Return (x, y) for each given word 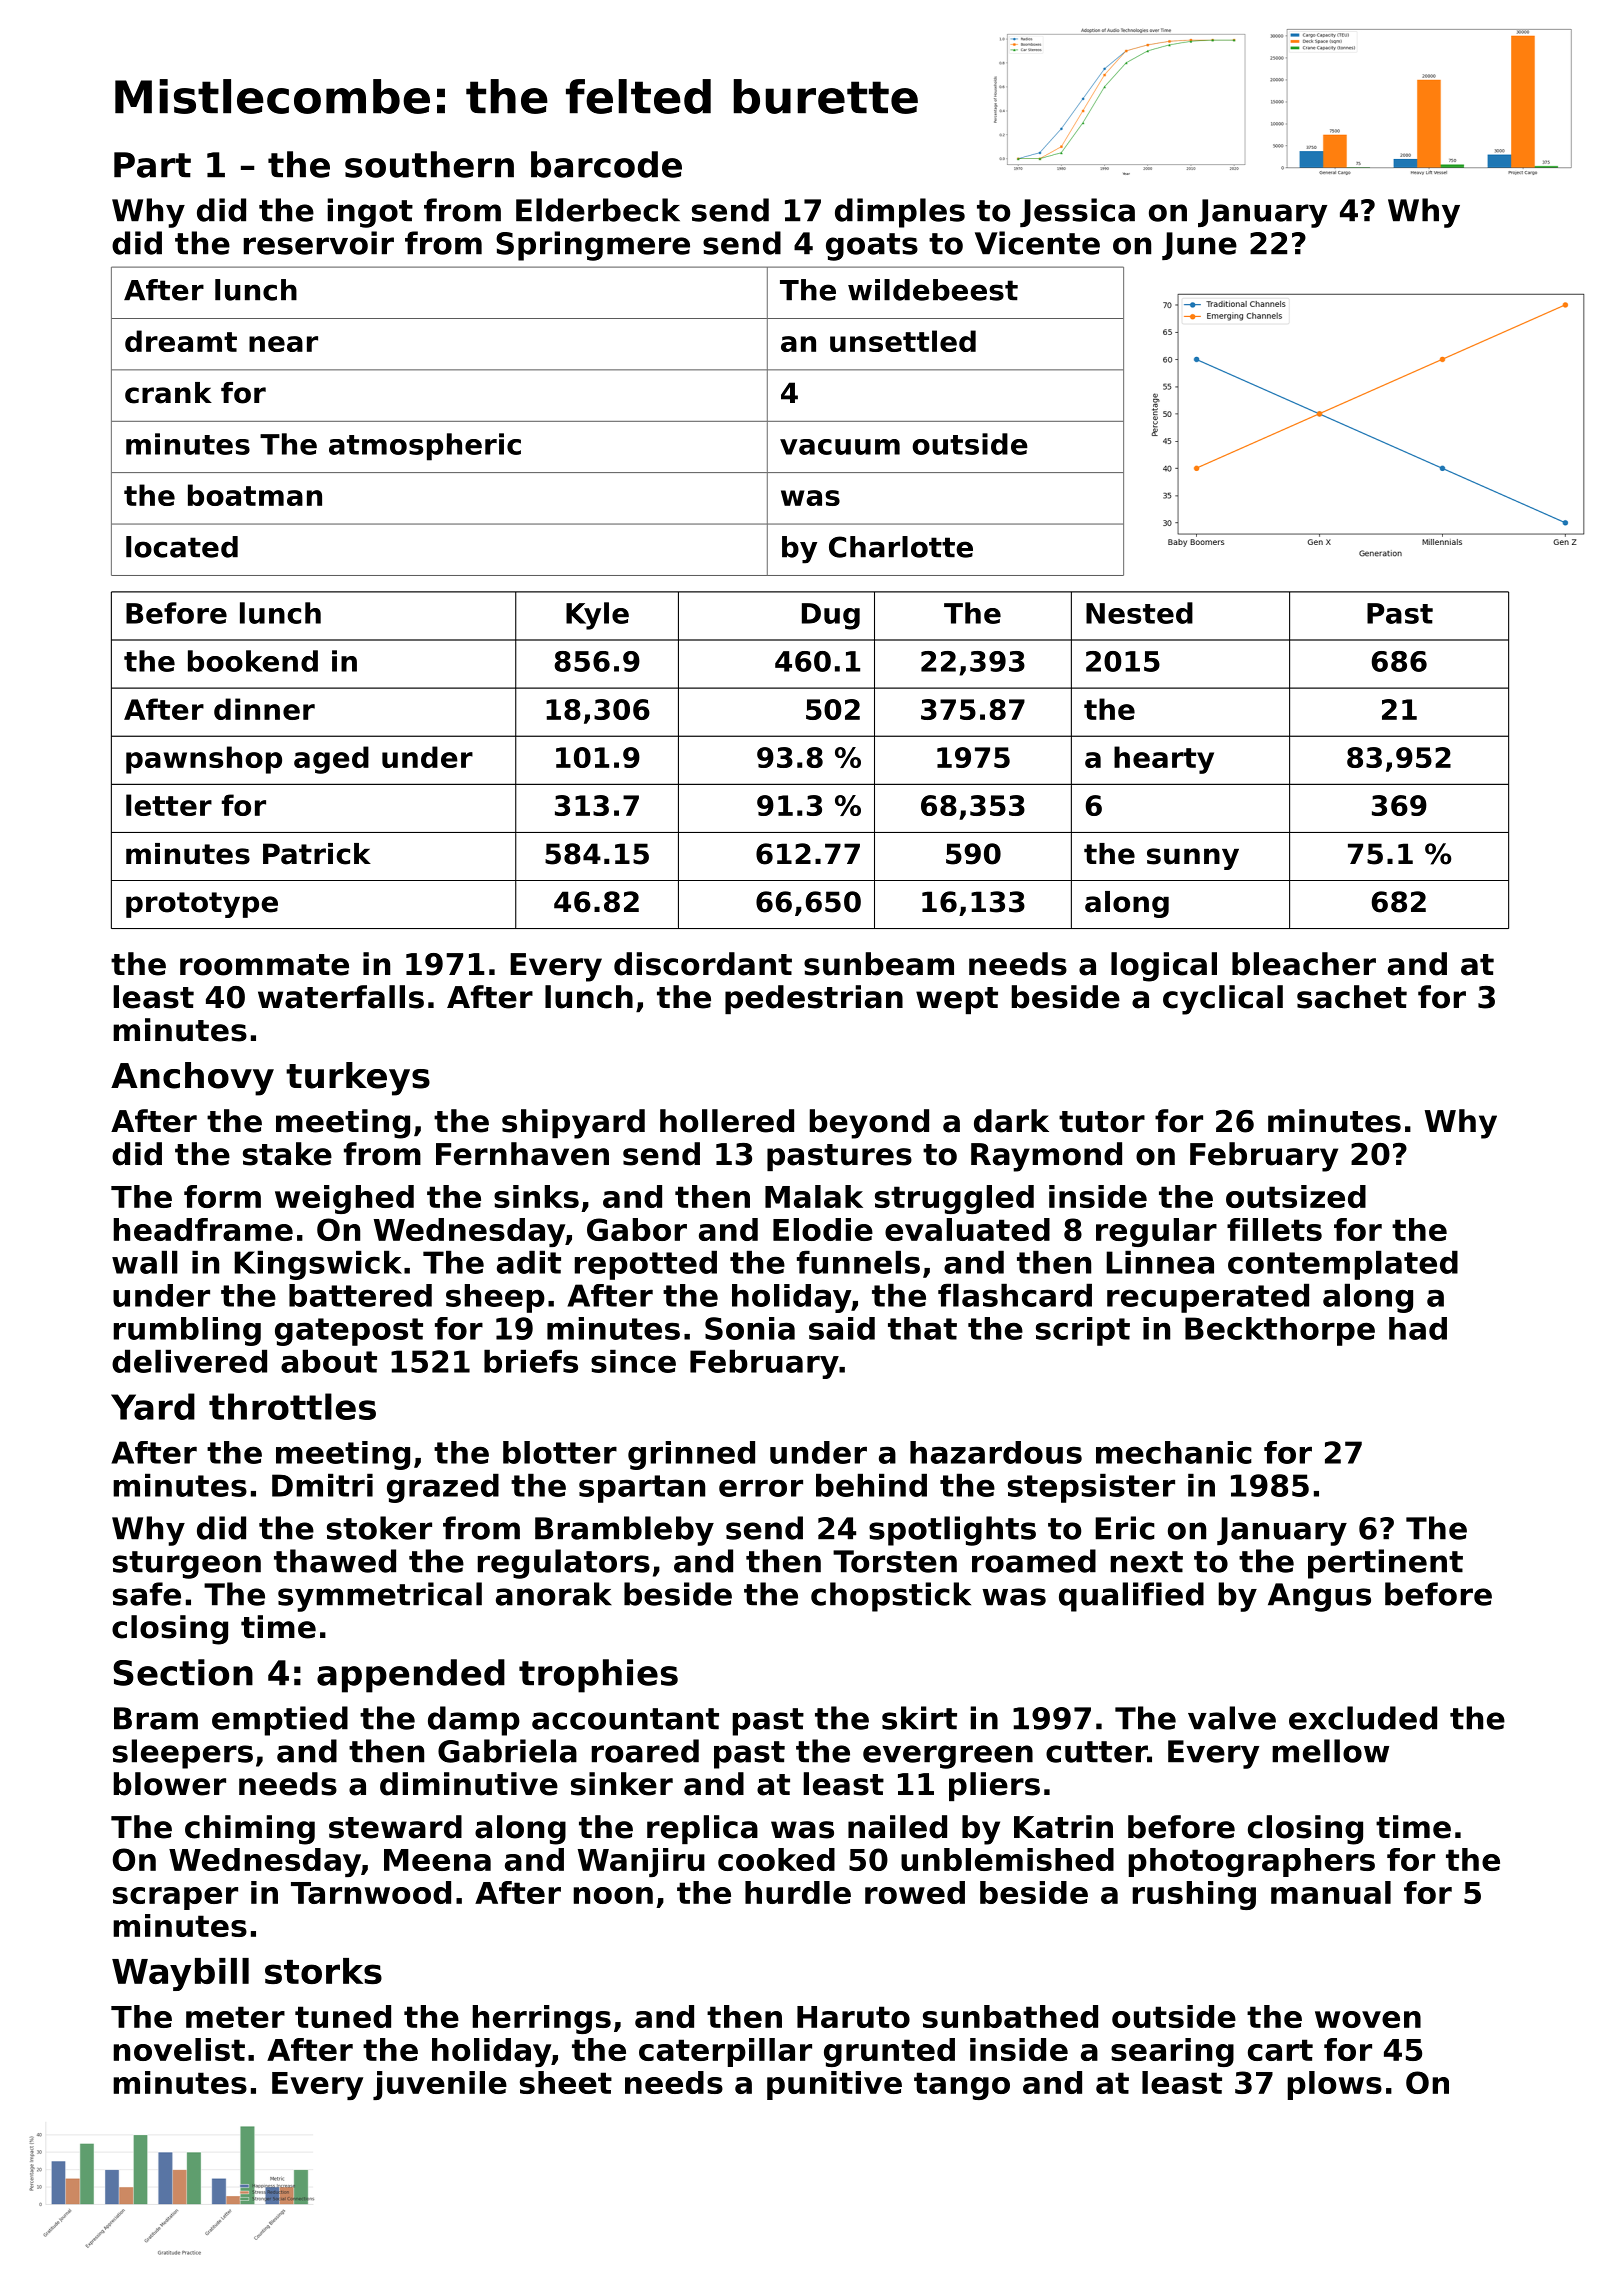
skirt (919, 1718)
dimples (900, 213)
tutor (1102, 1122)
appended (411, 1676)
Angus (1319, 1597)
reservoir (319, 243)
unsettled (903, 341)
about (329, 1361)
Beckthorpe (1280, 1331)
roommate (264, 965)
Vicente (1037, 243)
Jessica (1077, 212)
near (283, 344)
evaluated (967, 1229)
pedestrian (814, 999)
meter (235, 2017)
